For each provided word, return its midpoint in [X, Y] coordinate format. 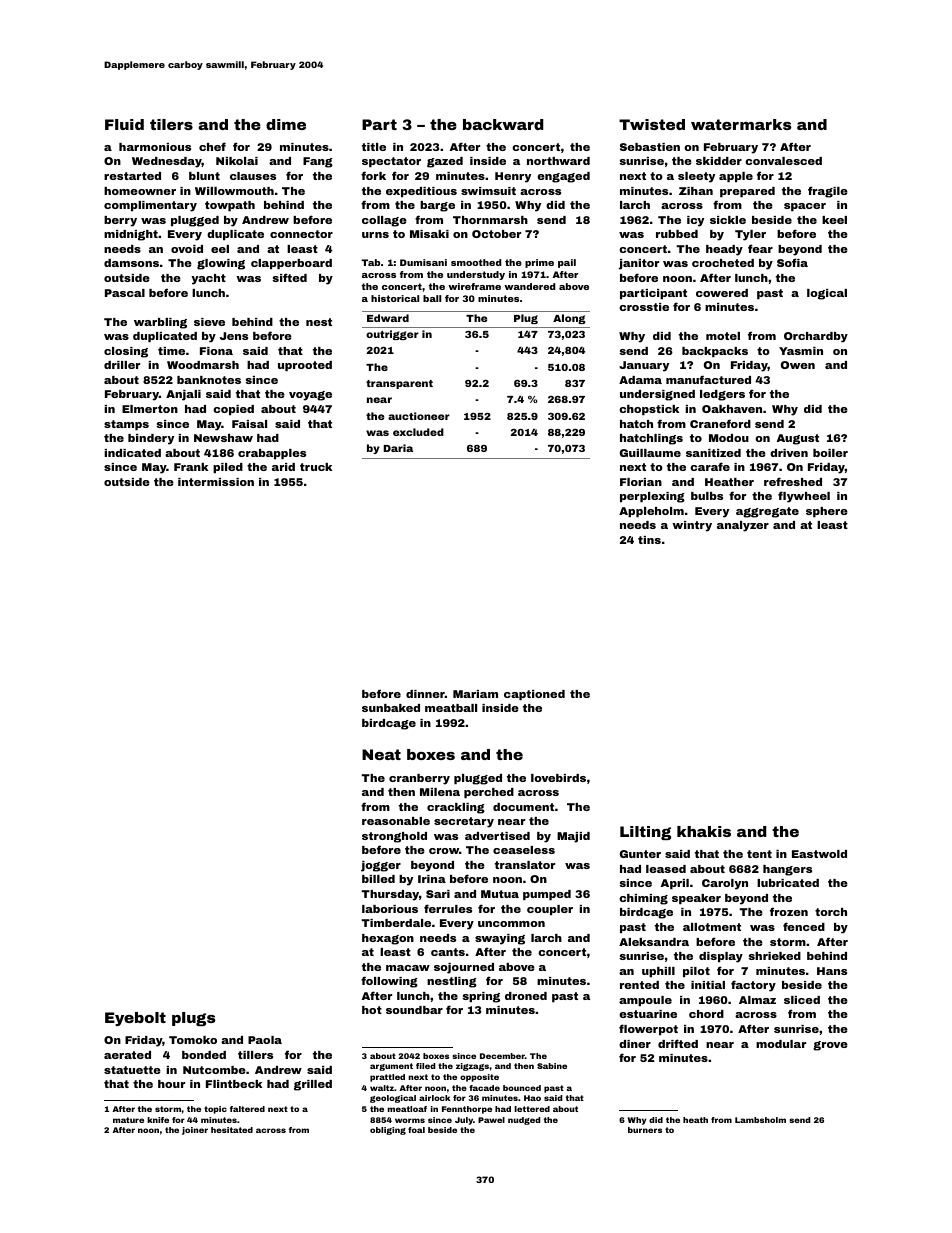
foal [416, 1130]
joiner [195, 1131]
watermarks [741, 124]
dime [286, 124]
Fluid [124, 124]
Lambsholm [760, 1120]
